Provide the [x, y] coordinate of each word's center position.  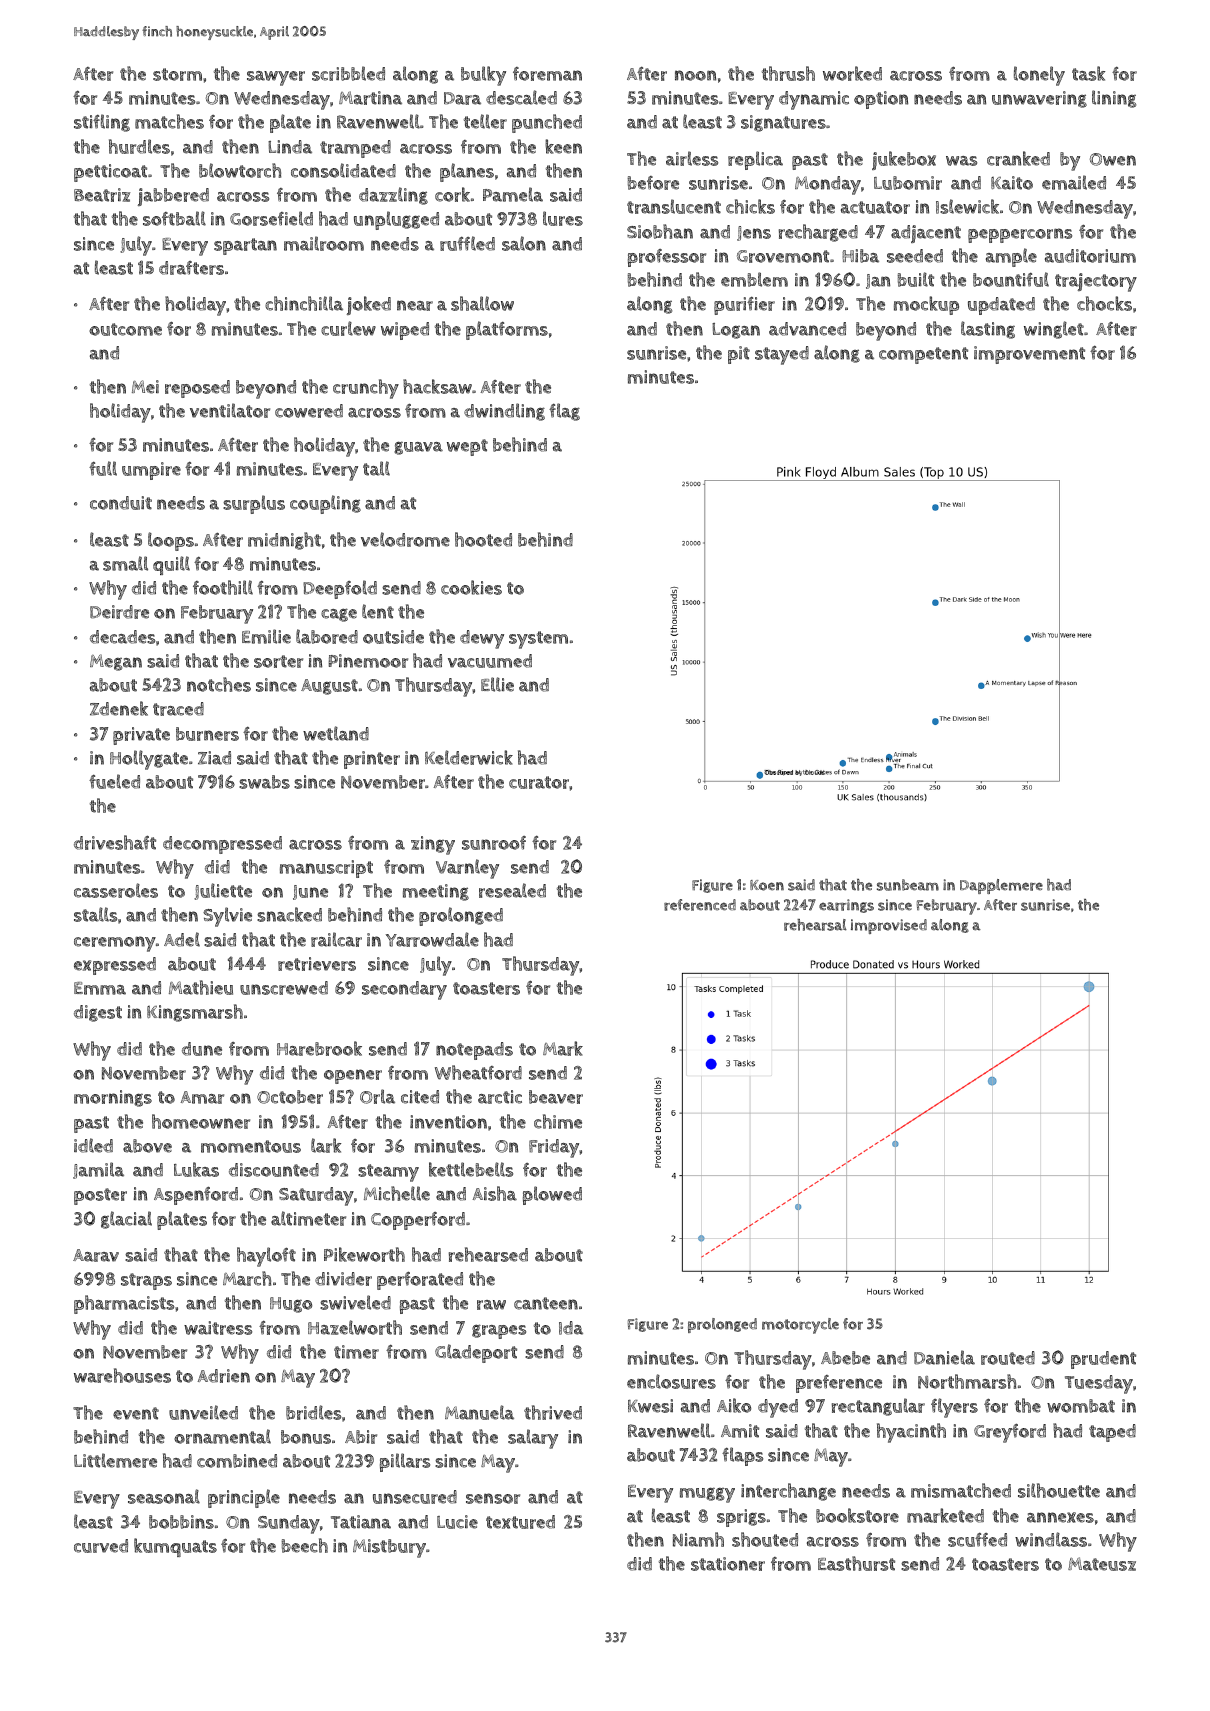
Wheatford [478, 1072]
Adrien [224, 1376]
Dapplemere [1001, 886]
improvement [1029, 355]
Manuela [479, 1412]
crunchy [366, 389]
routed [1008, 1358]
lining [1114, 99]
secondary [404, 990]
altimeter [308, 1218]
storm [177, 74]
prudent [1103, 1360]
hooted [483, 539]
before [653, 183]
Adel [182, 939]
